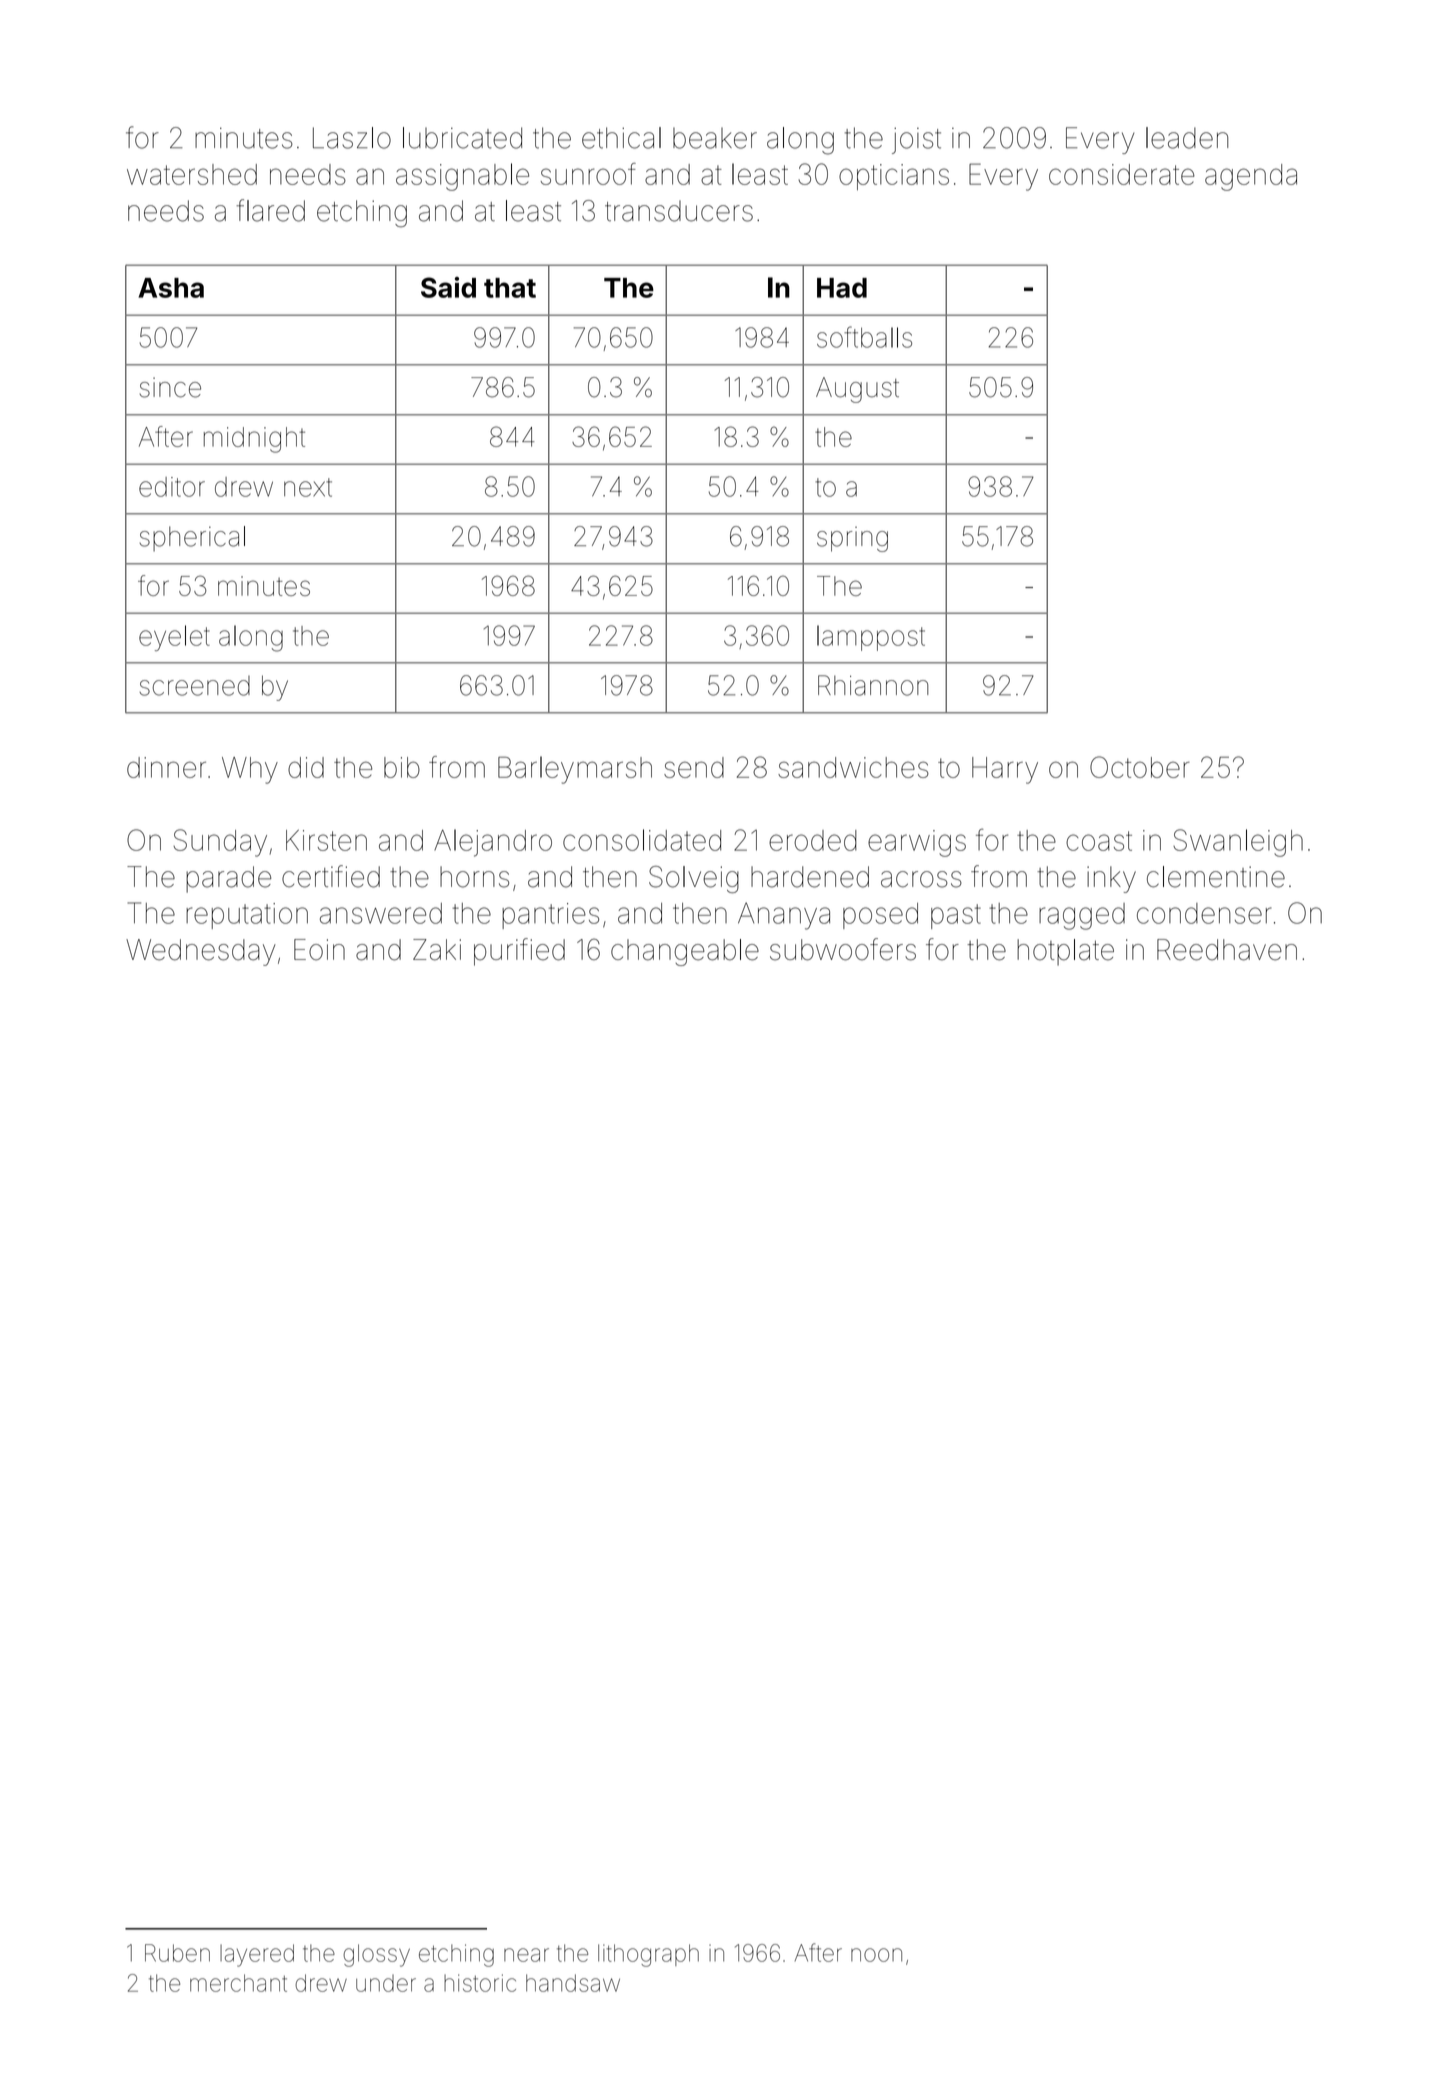 This screenshot has width=1450, height=2100. What do you see at coordinates (621, 138) in the screenshot?
I see `ethical` at bounding box center [621, 138].
